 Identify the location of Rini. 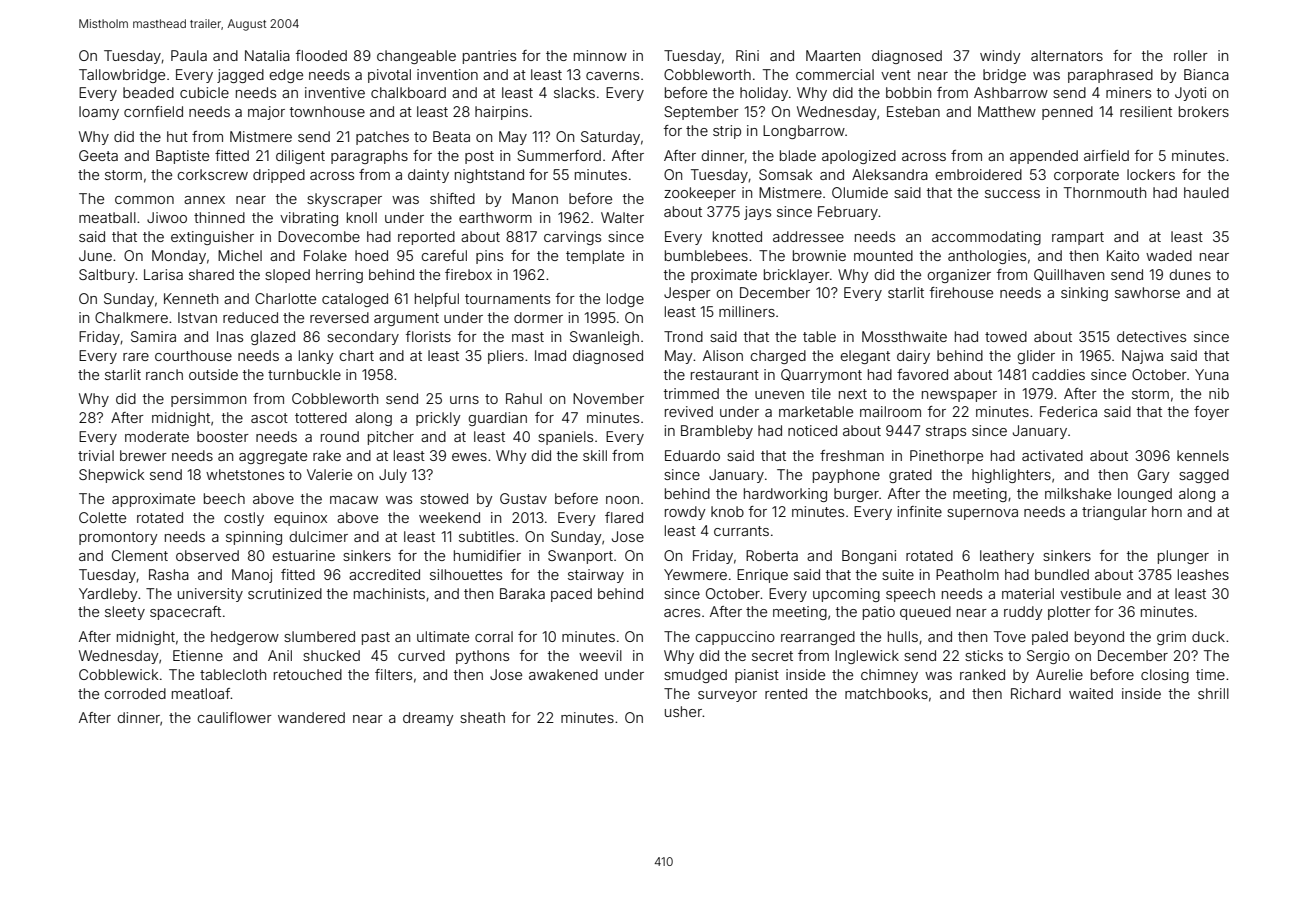
(747, 55).
